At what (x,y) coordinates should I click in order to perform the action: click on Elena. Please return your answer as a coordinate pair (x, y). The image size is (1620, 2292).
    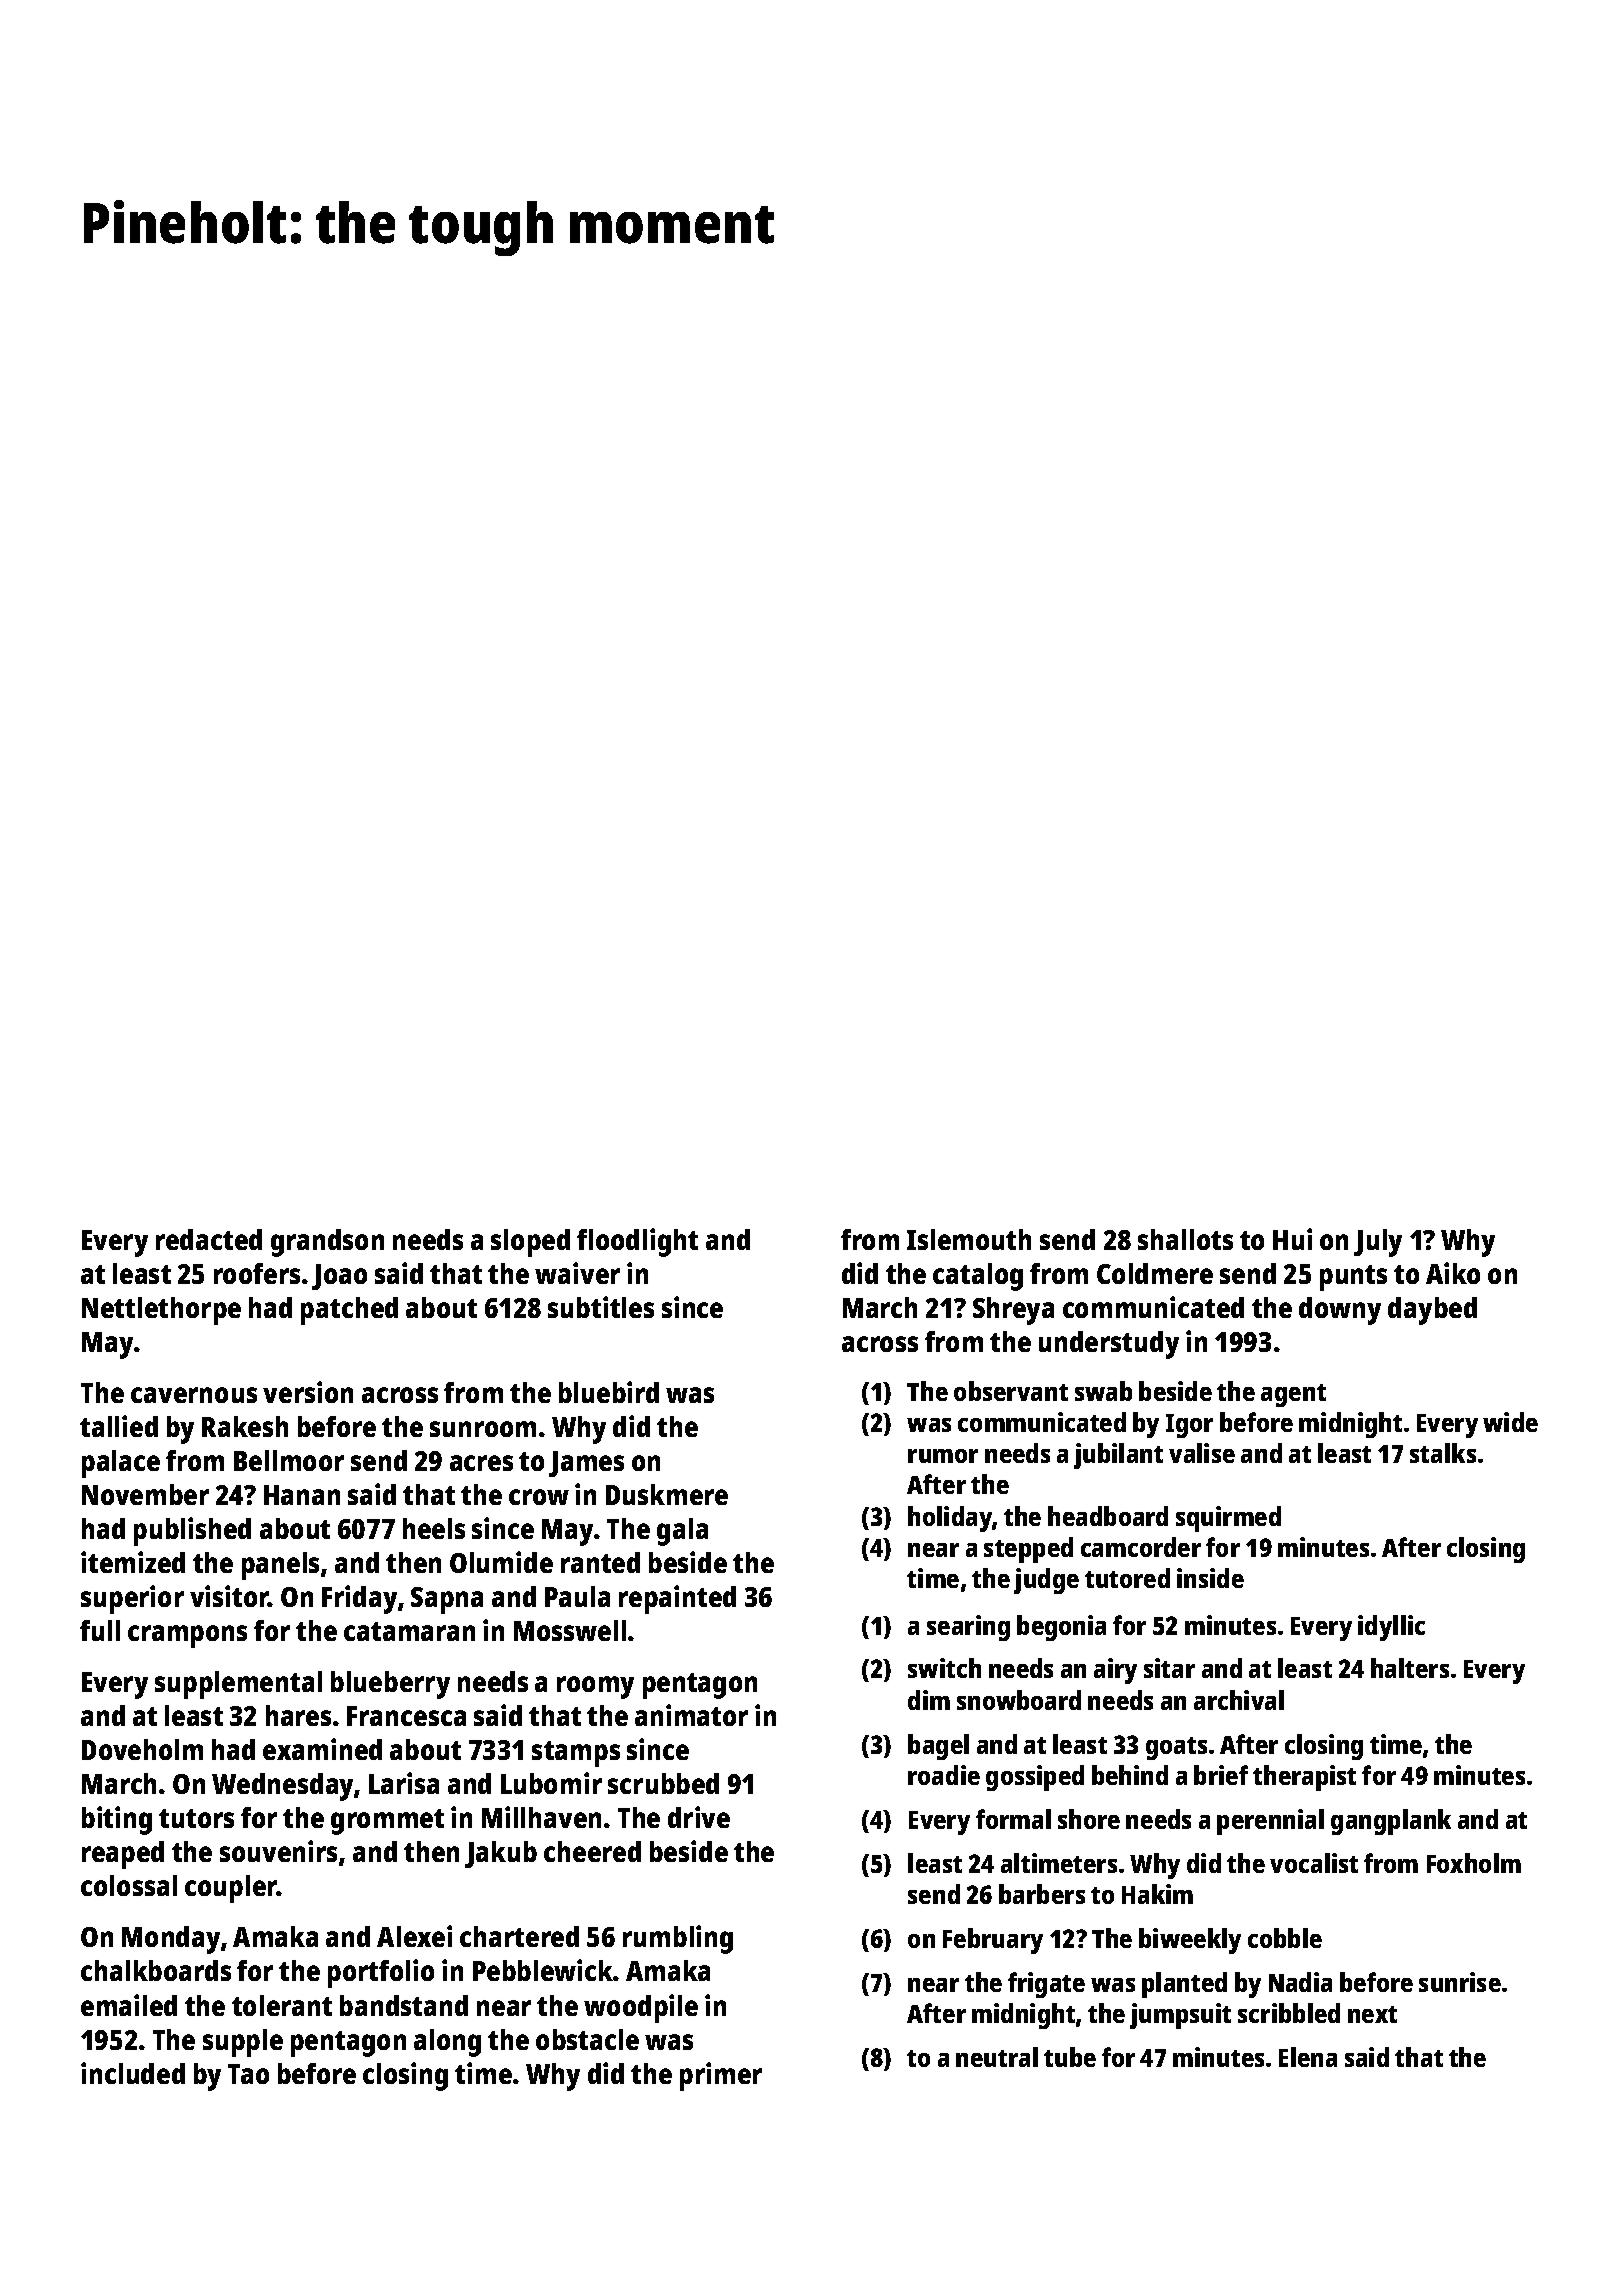
    Looking at the image, I should click on (1308, 2057).
